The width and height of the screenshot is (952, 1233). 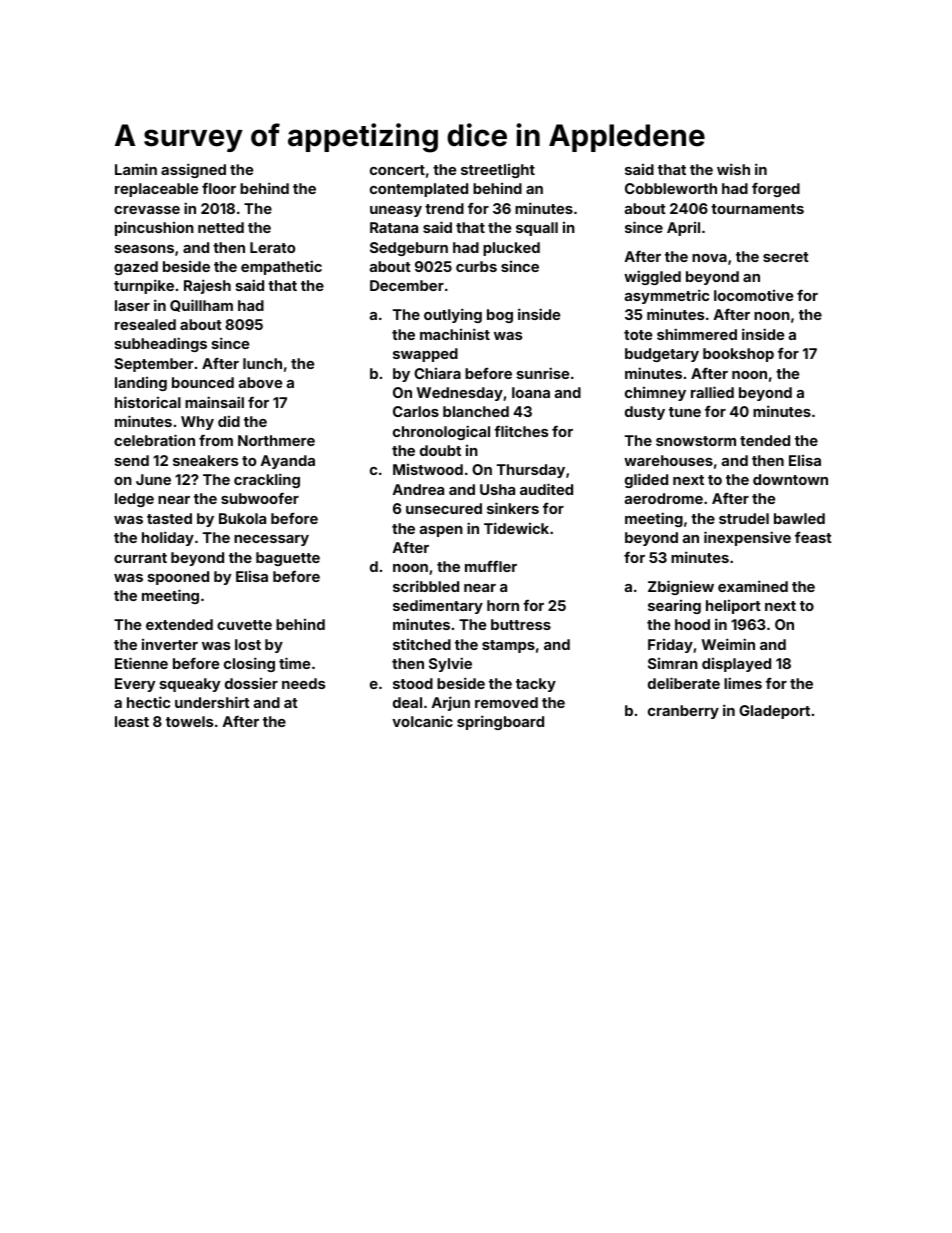 What do you see at coordinates (776, 190) in the screenshot?
I see `forged` at bounding box center [776, 190].
